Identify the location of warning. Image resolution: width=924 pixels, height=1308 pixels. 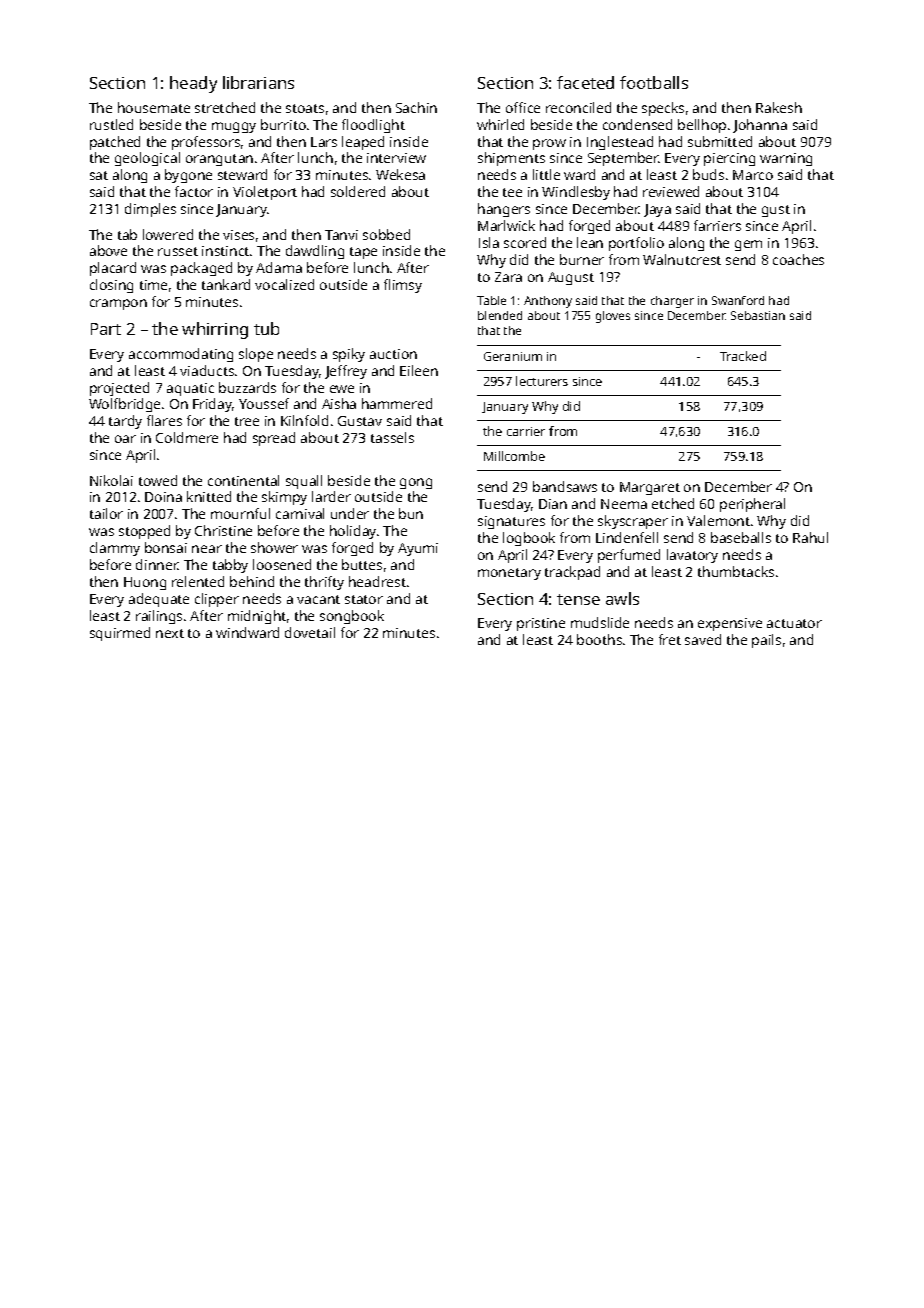
(786, 159).
